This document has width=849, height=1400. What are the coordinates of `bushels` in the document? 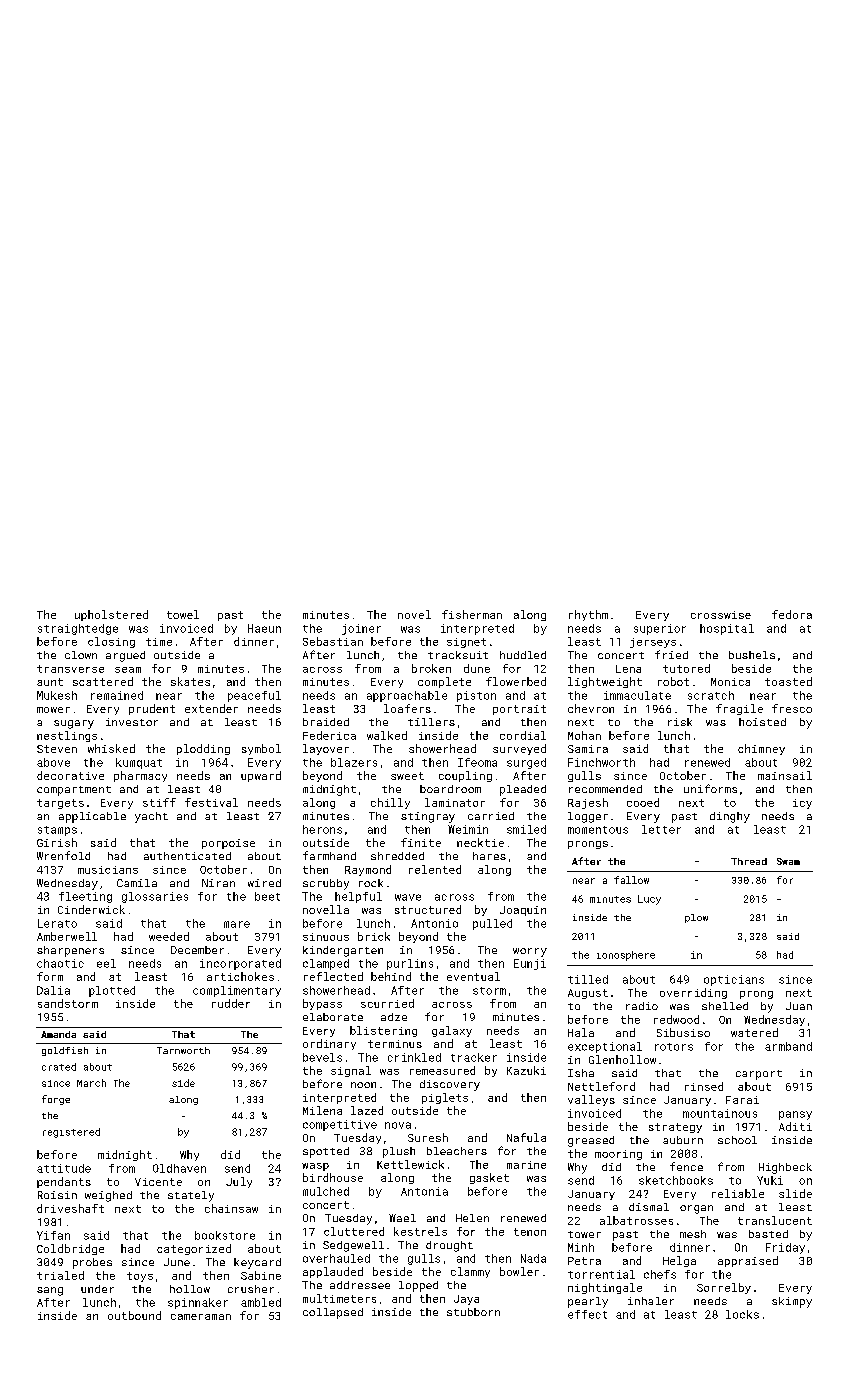 It's located at (752, 655).
